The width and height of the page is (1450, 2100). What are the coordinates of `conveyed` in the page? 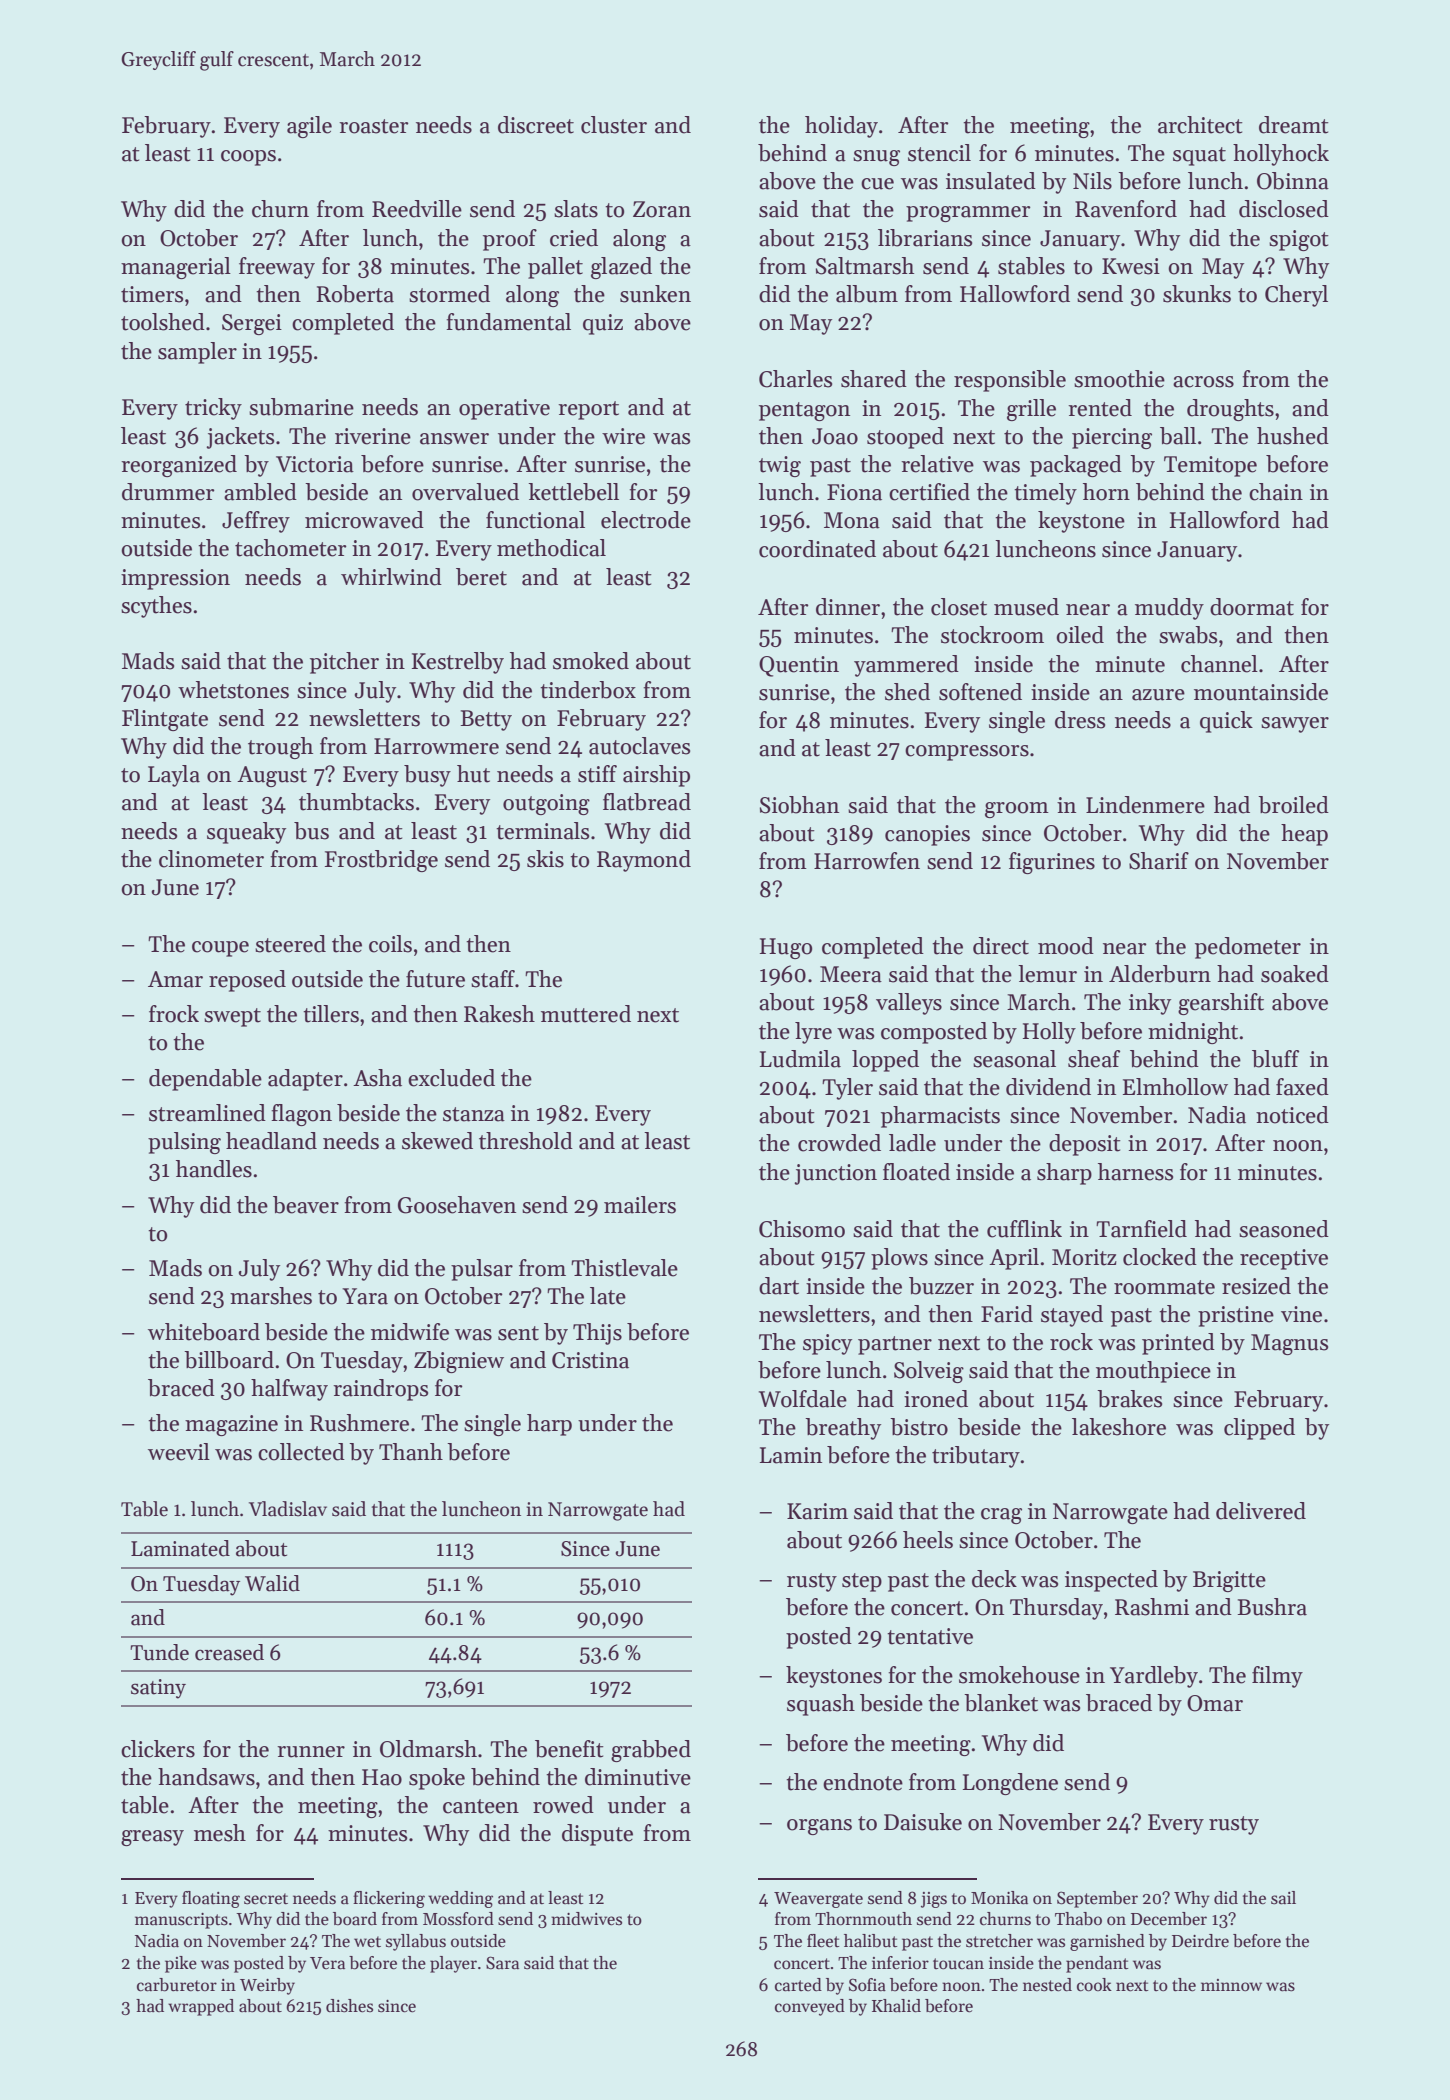 It's located at (810, 2007).
